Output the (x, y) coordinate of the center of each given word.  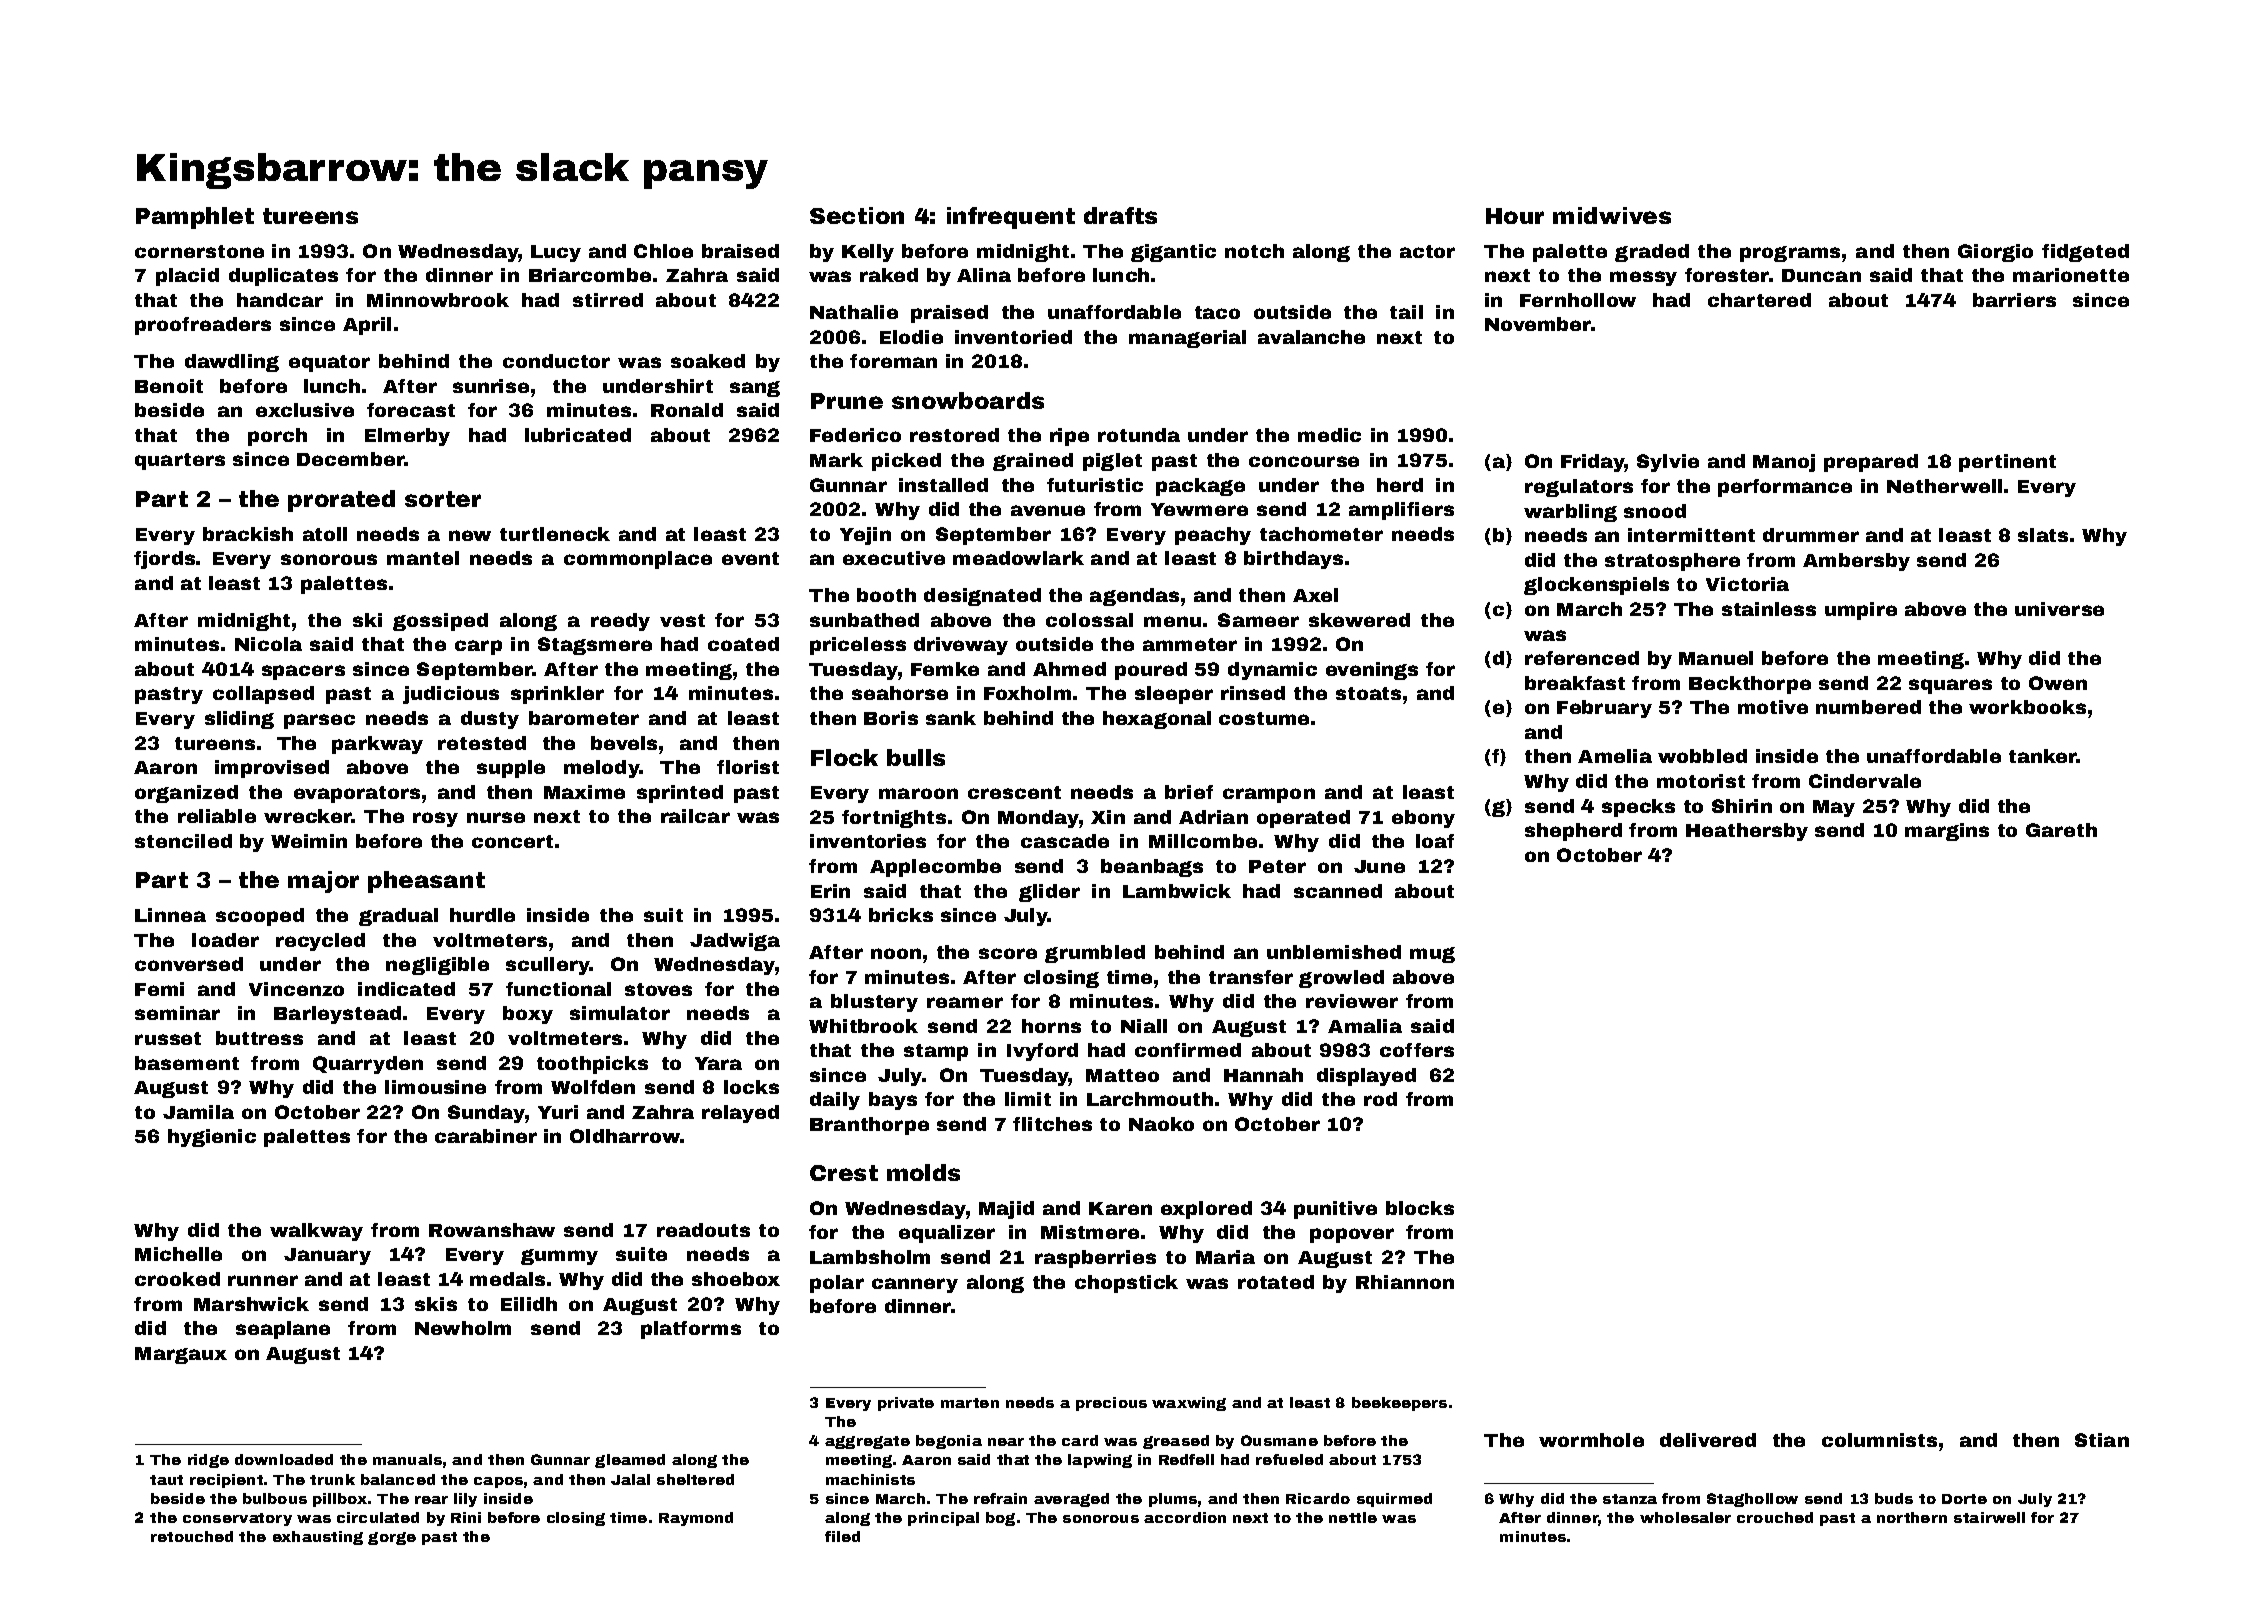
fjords (164, 560)
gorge (392, 1538)
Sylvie (1668, 463)
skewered (1359, 620)
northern (1912, 1517)
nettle (1353, 1517)
